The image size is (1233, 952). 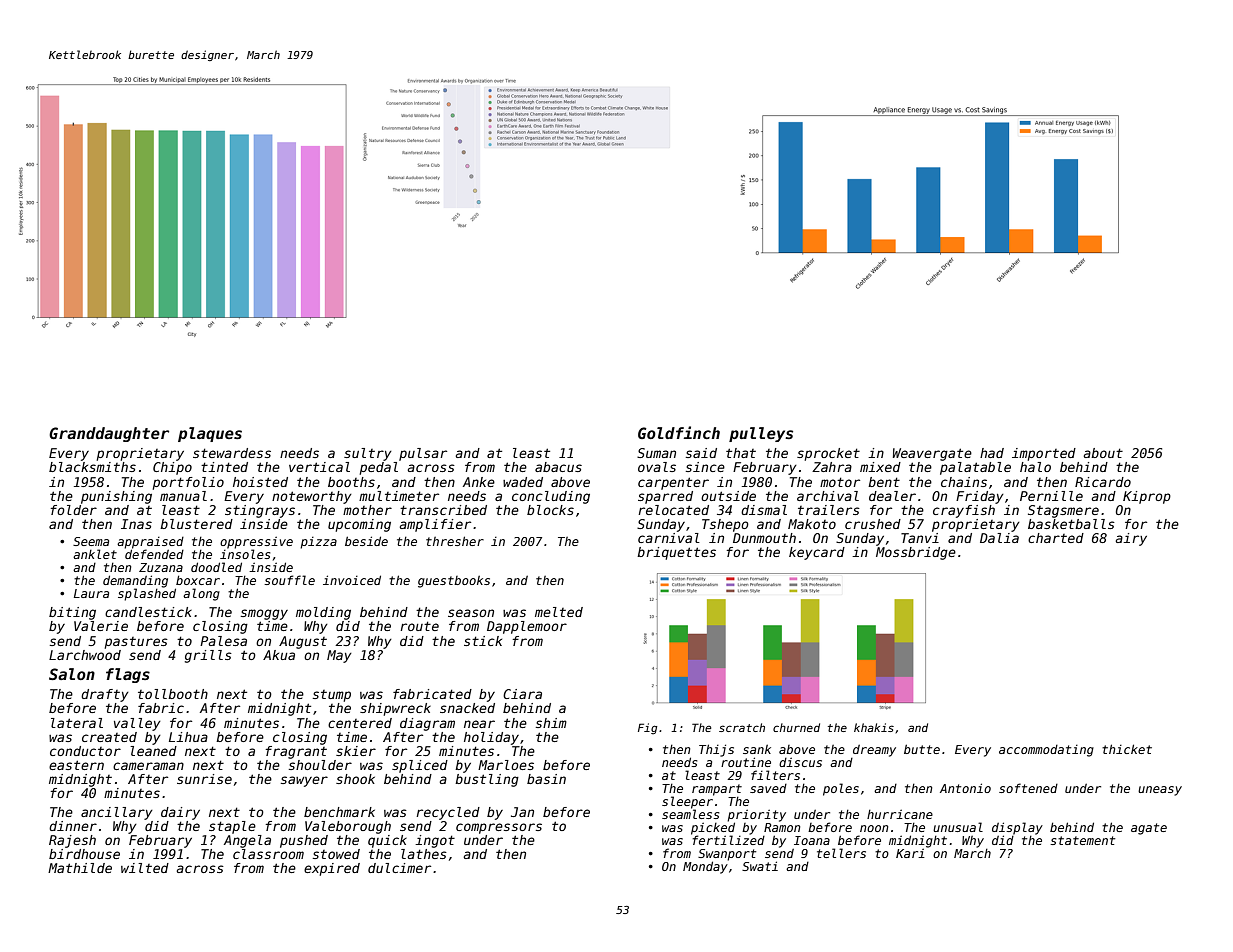 What do you see at coordinates (188, 737) in the page?
I see `Lihua` at bounding box center [188, 737].
